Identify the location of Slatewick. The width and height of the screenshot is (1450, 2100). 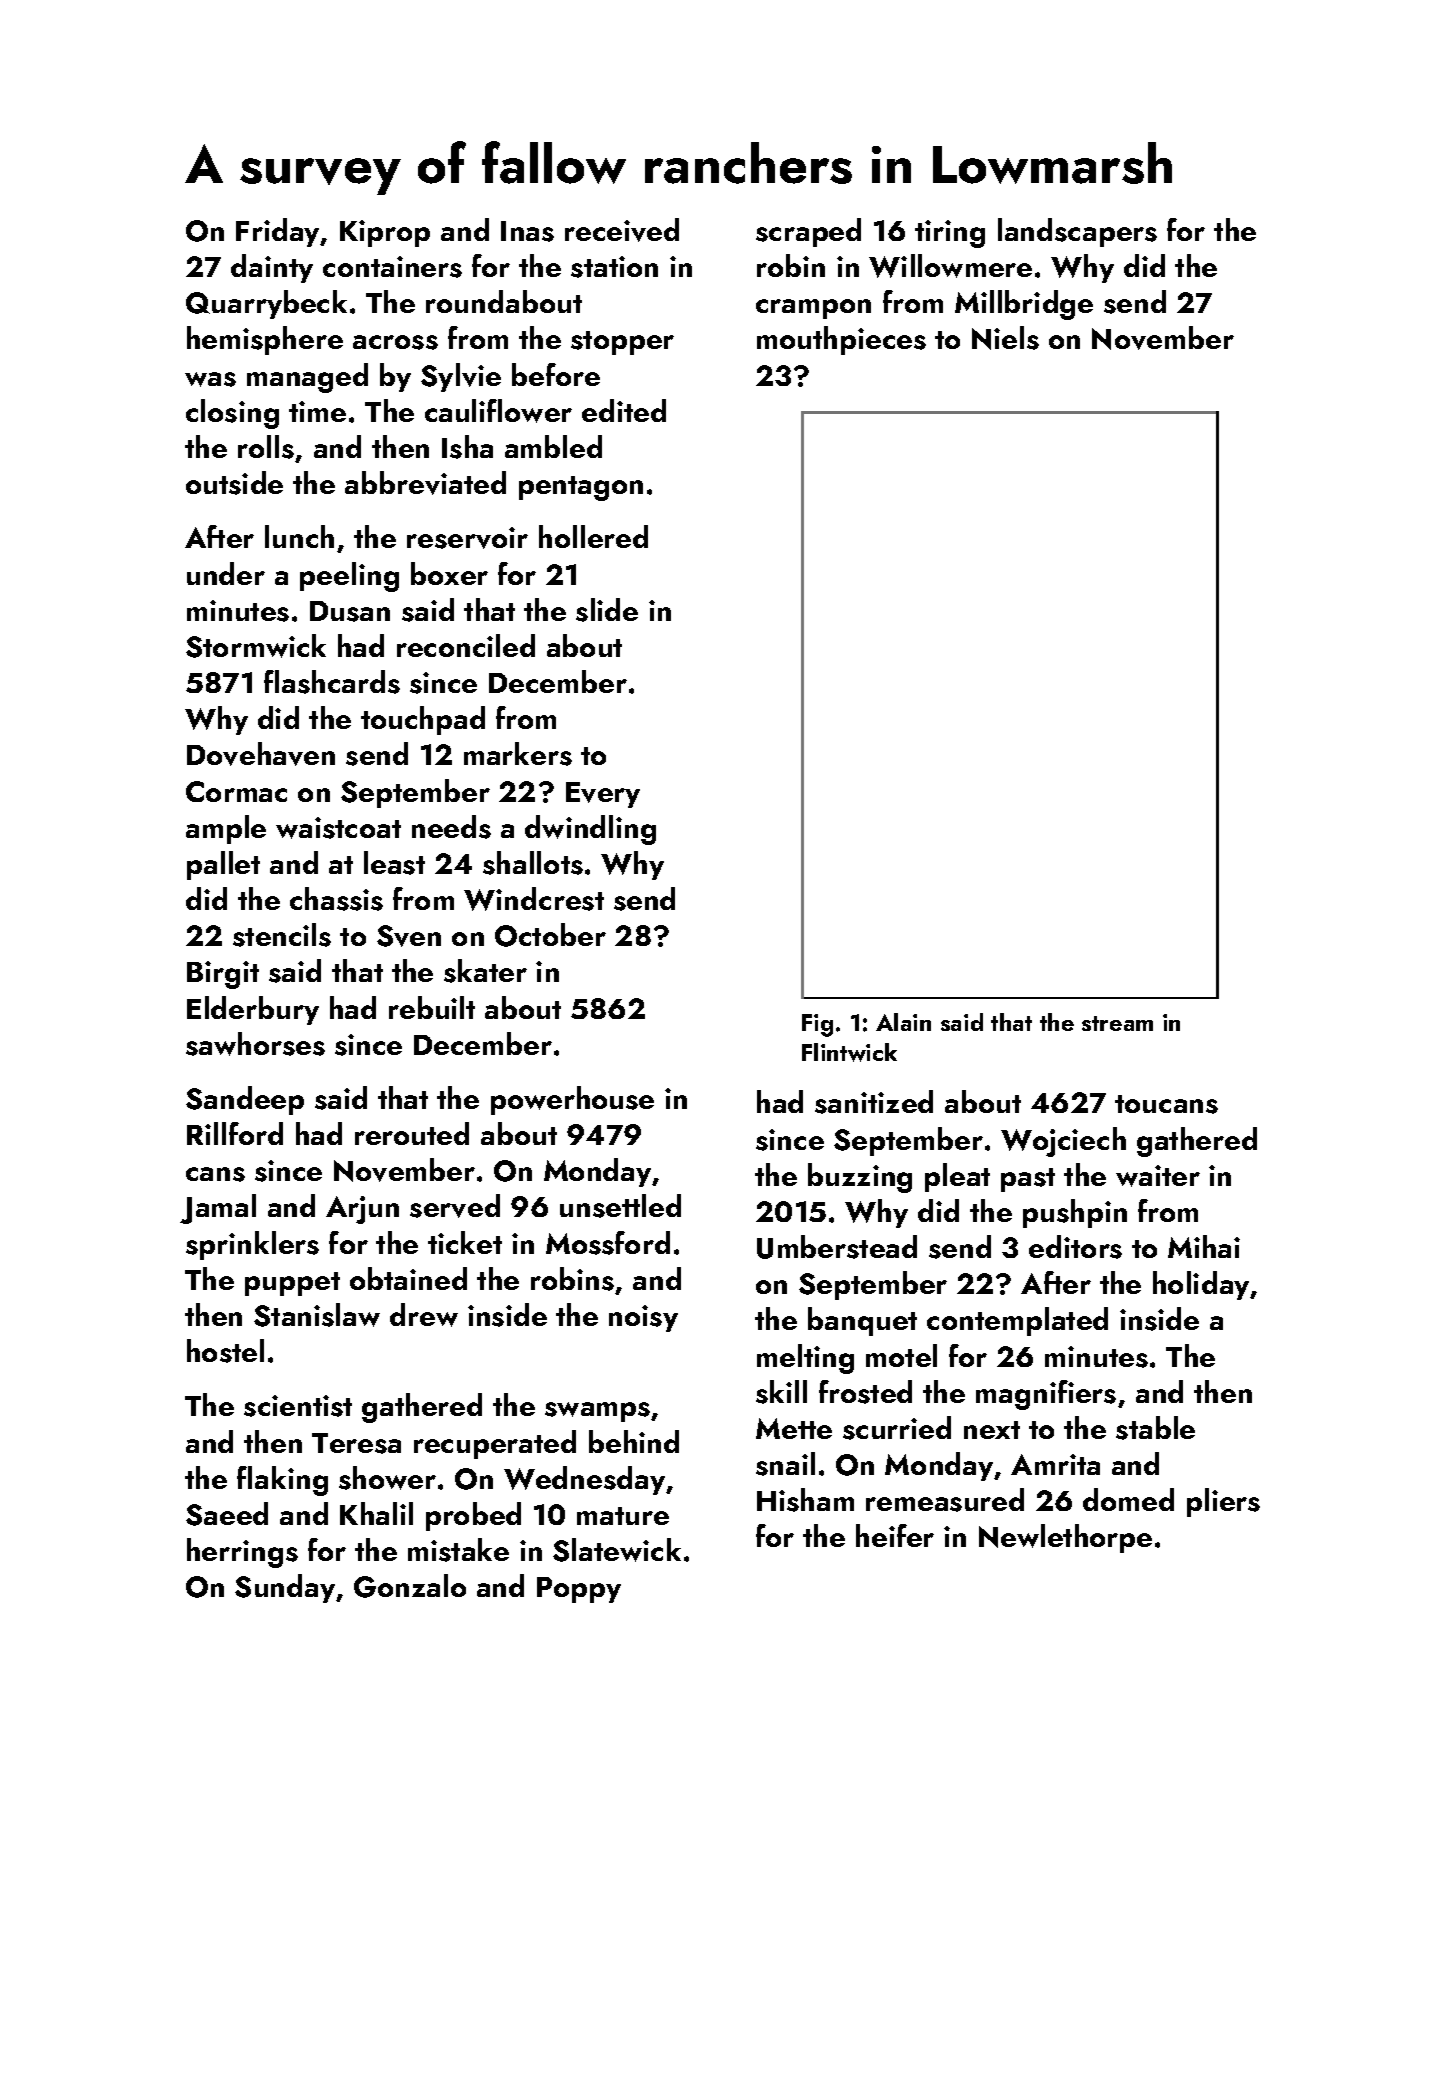
(617, 1550).
